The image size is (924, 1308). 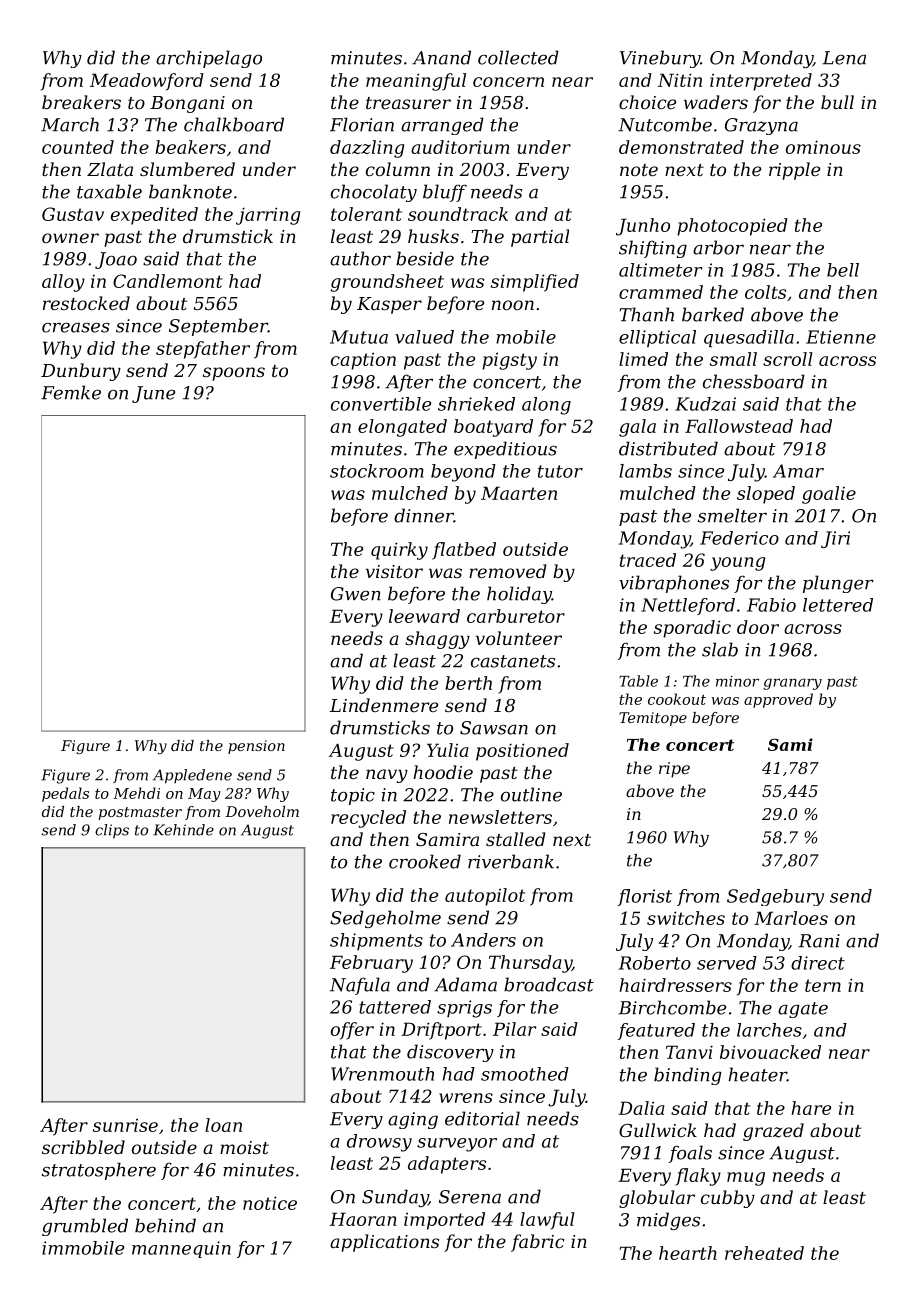 I want to click on Mutua, so click(x=359, y=337).
